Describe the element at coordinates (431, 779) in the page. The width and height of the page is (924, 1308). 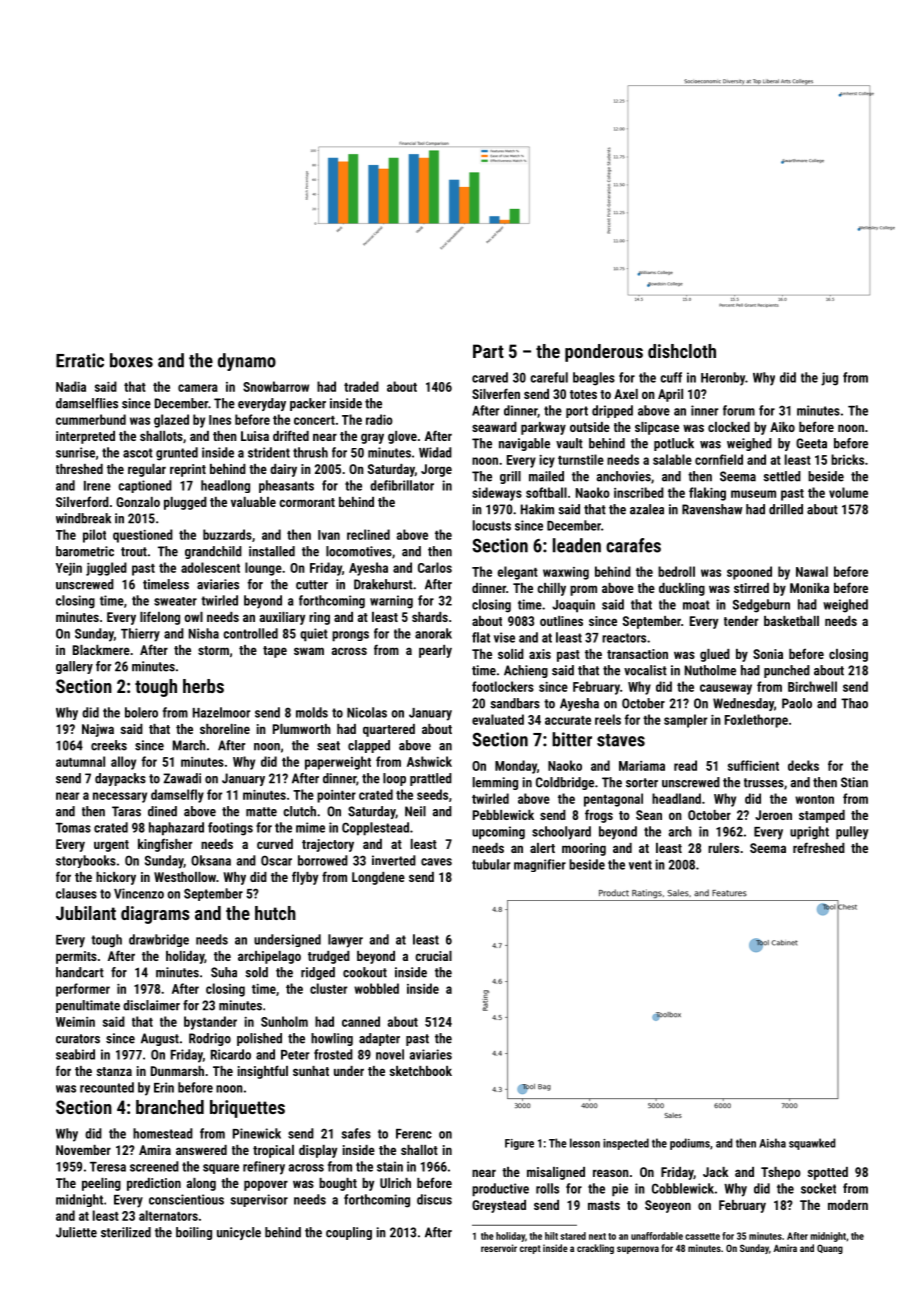
I see `prattled` at that location.
